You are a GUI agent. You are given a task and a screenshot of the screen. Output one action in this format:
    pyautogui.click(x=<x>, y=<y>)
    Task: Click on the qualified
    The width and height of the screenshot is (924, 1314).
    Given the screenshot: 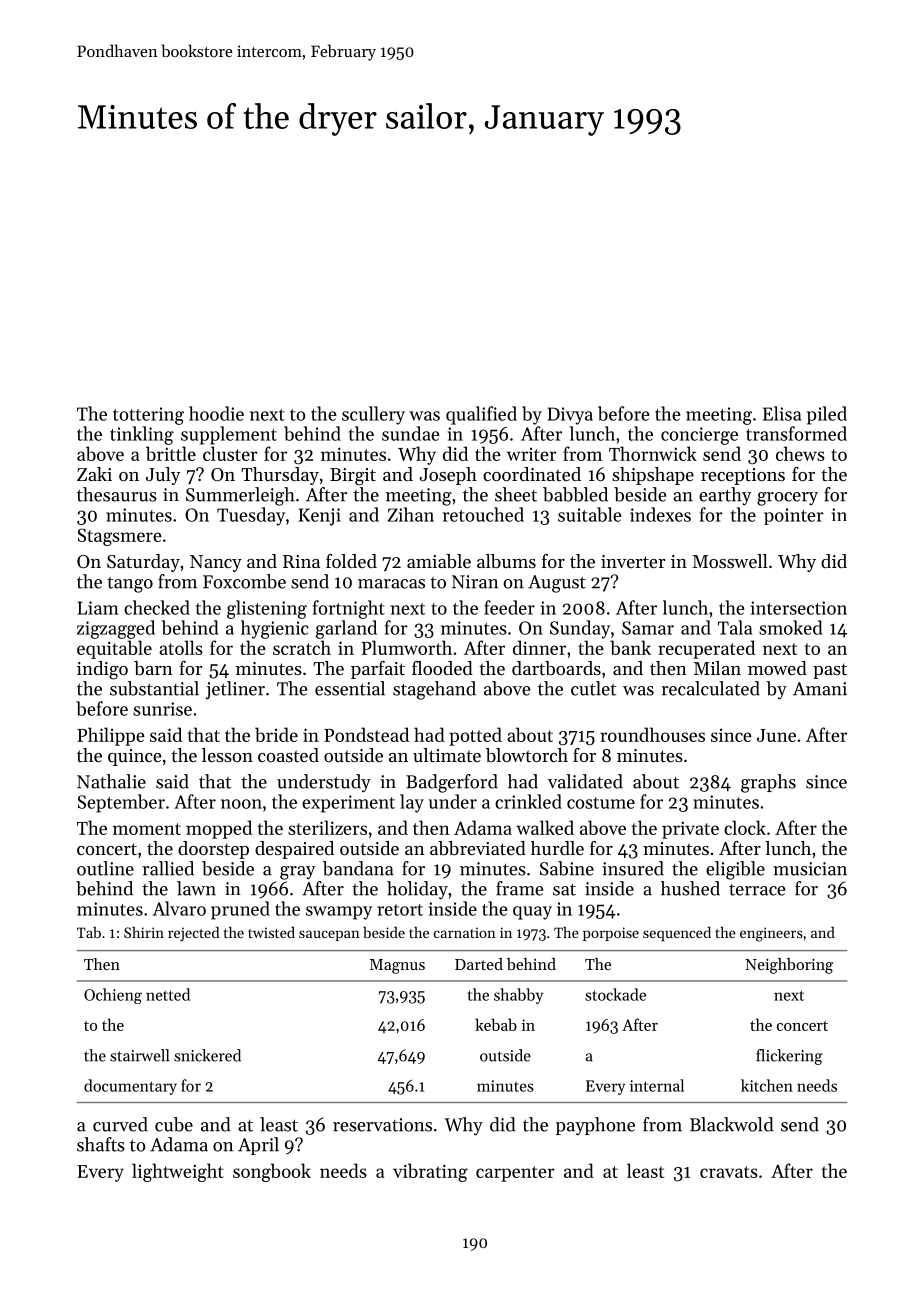 What is the action you would take?
    pyautogui.click(x=481, y=415)
